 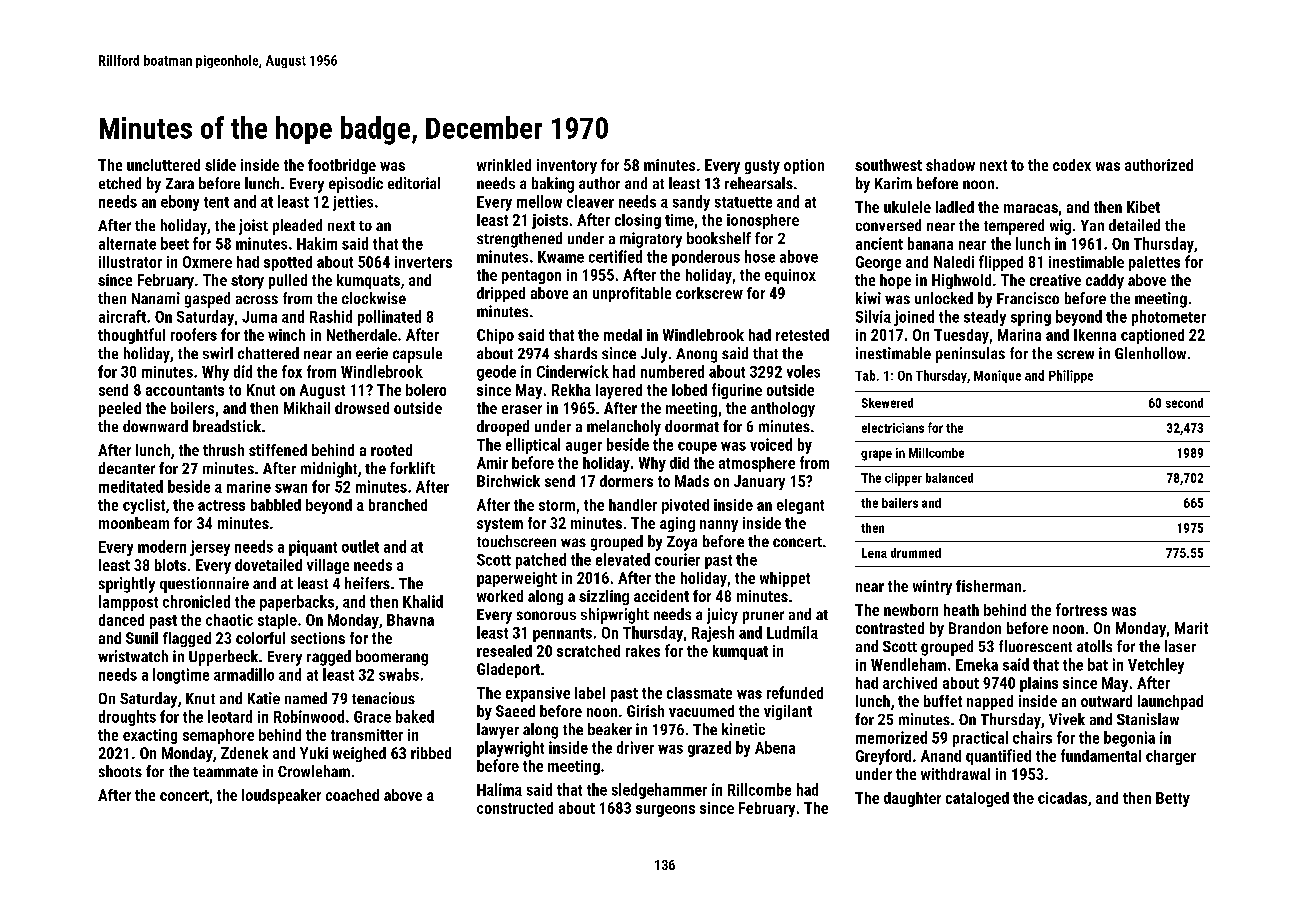 What do you see at coordinates (204, 585) in the page?
I see `questionnaire` at bounding box center [204, 585].
